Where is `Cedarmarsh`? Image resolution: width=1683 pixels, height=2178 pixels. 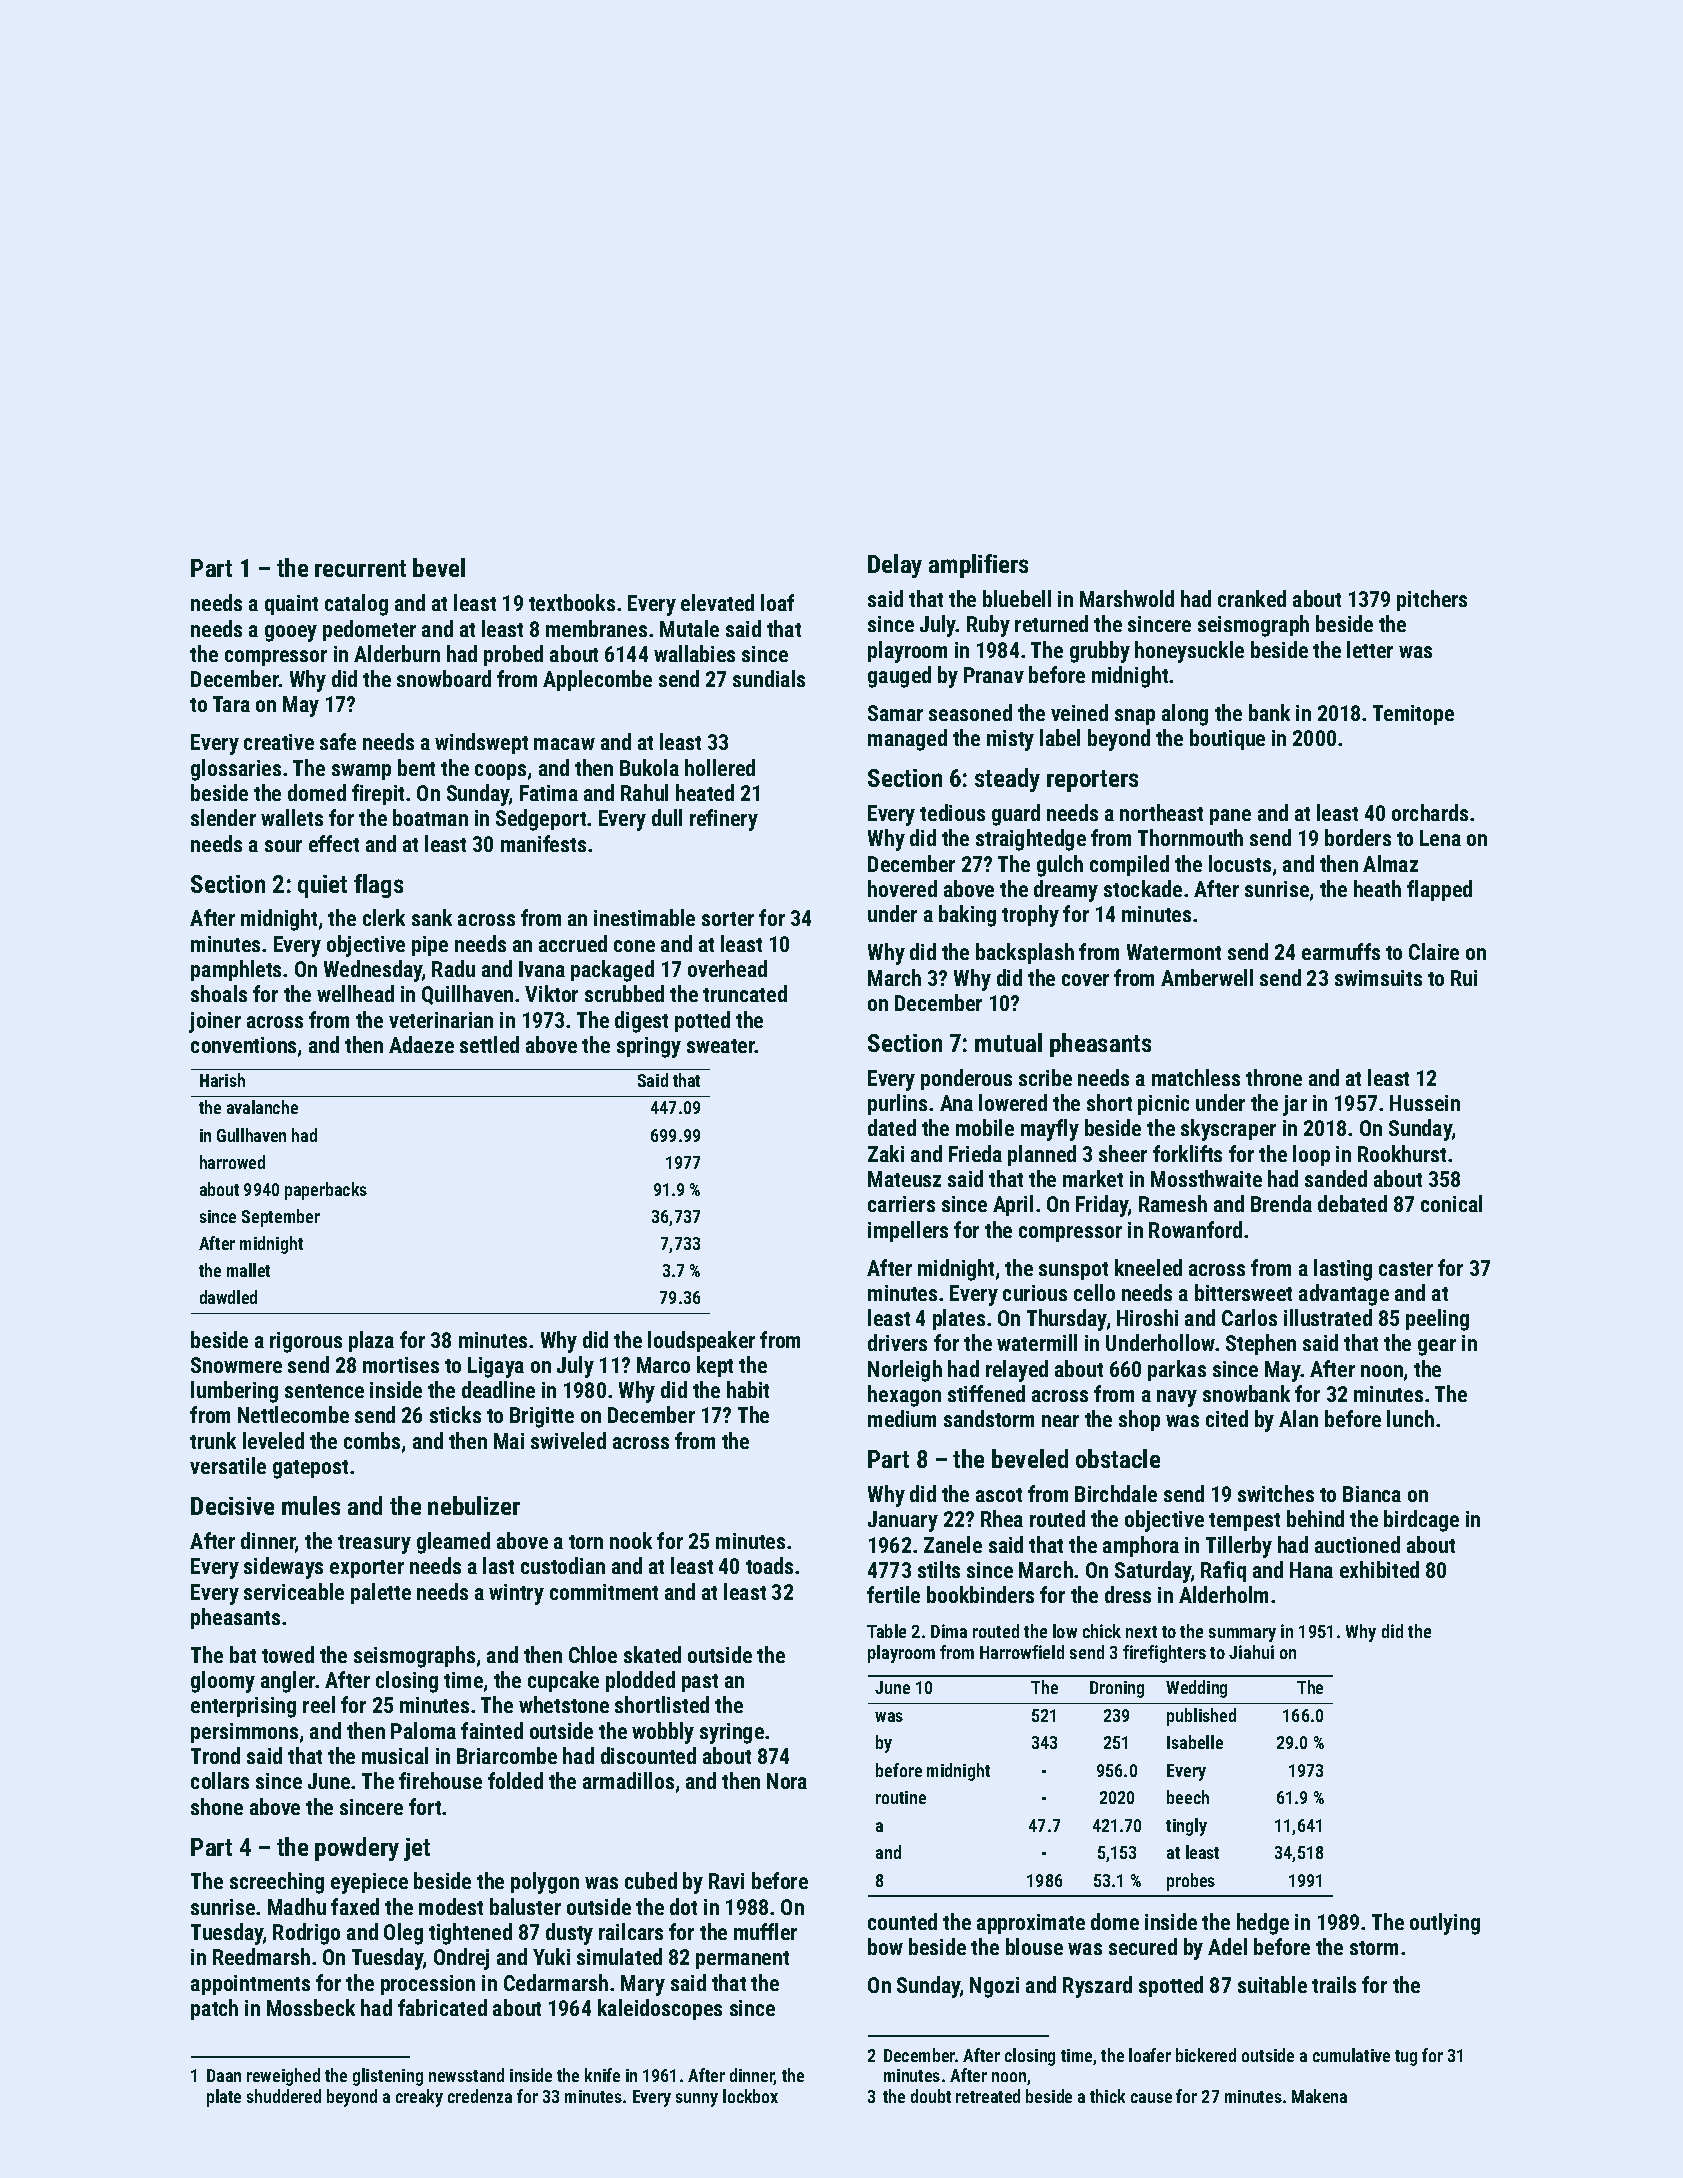 Cedarmarsh is located at coordinates (556, 1982).
